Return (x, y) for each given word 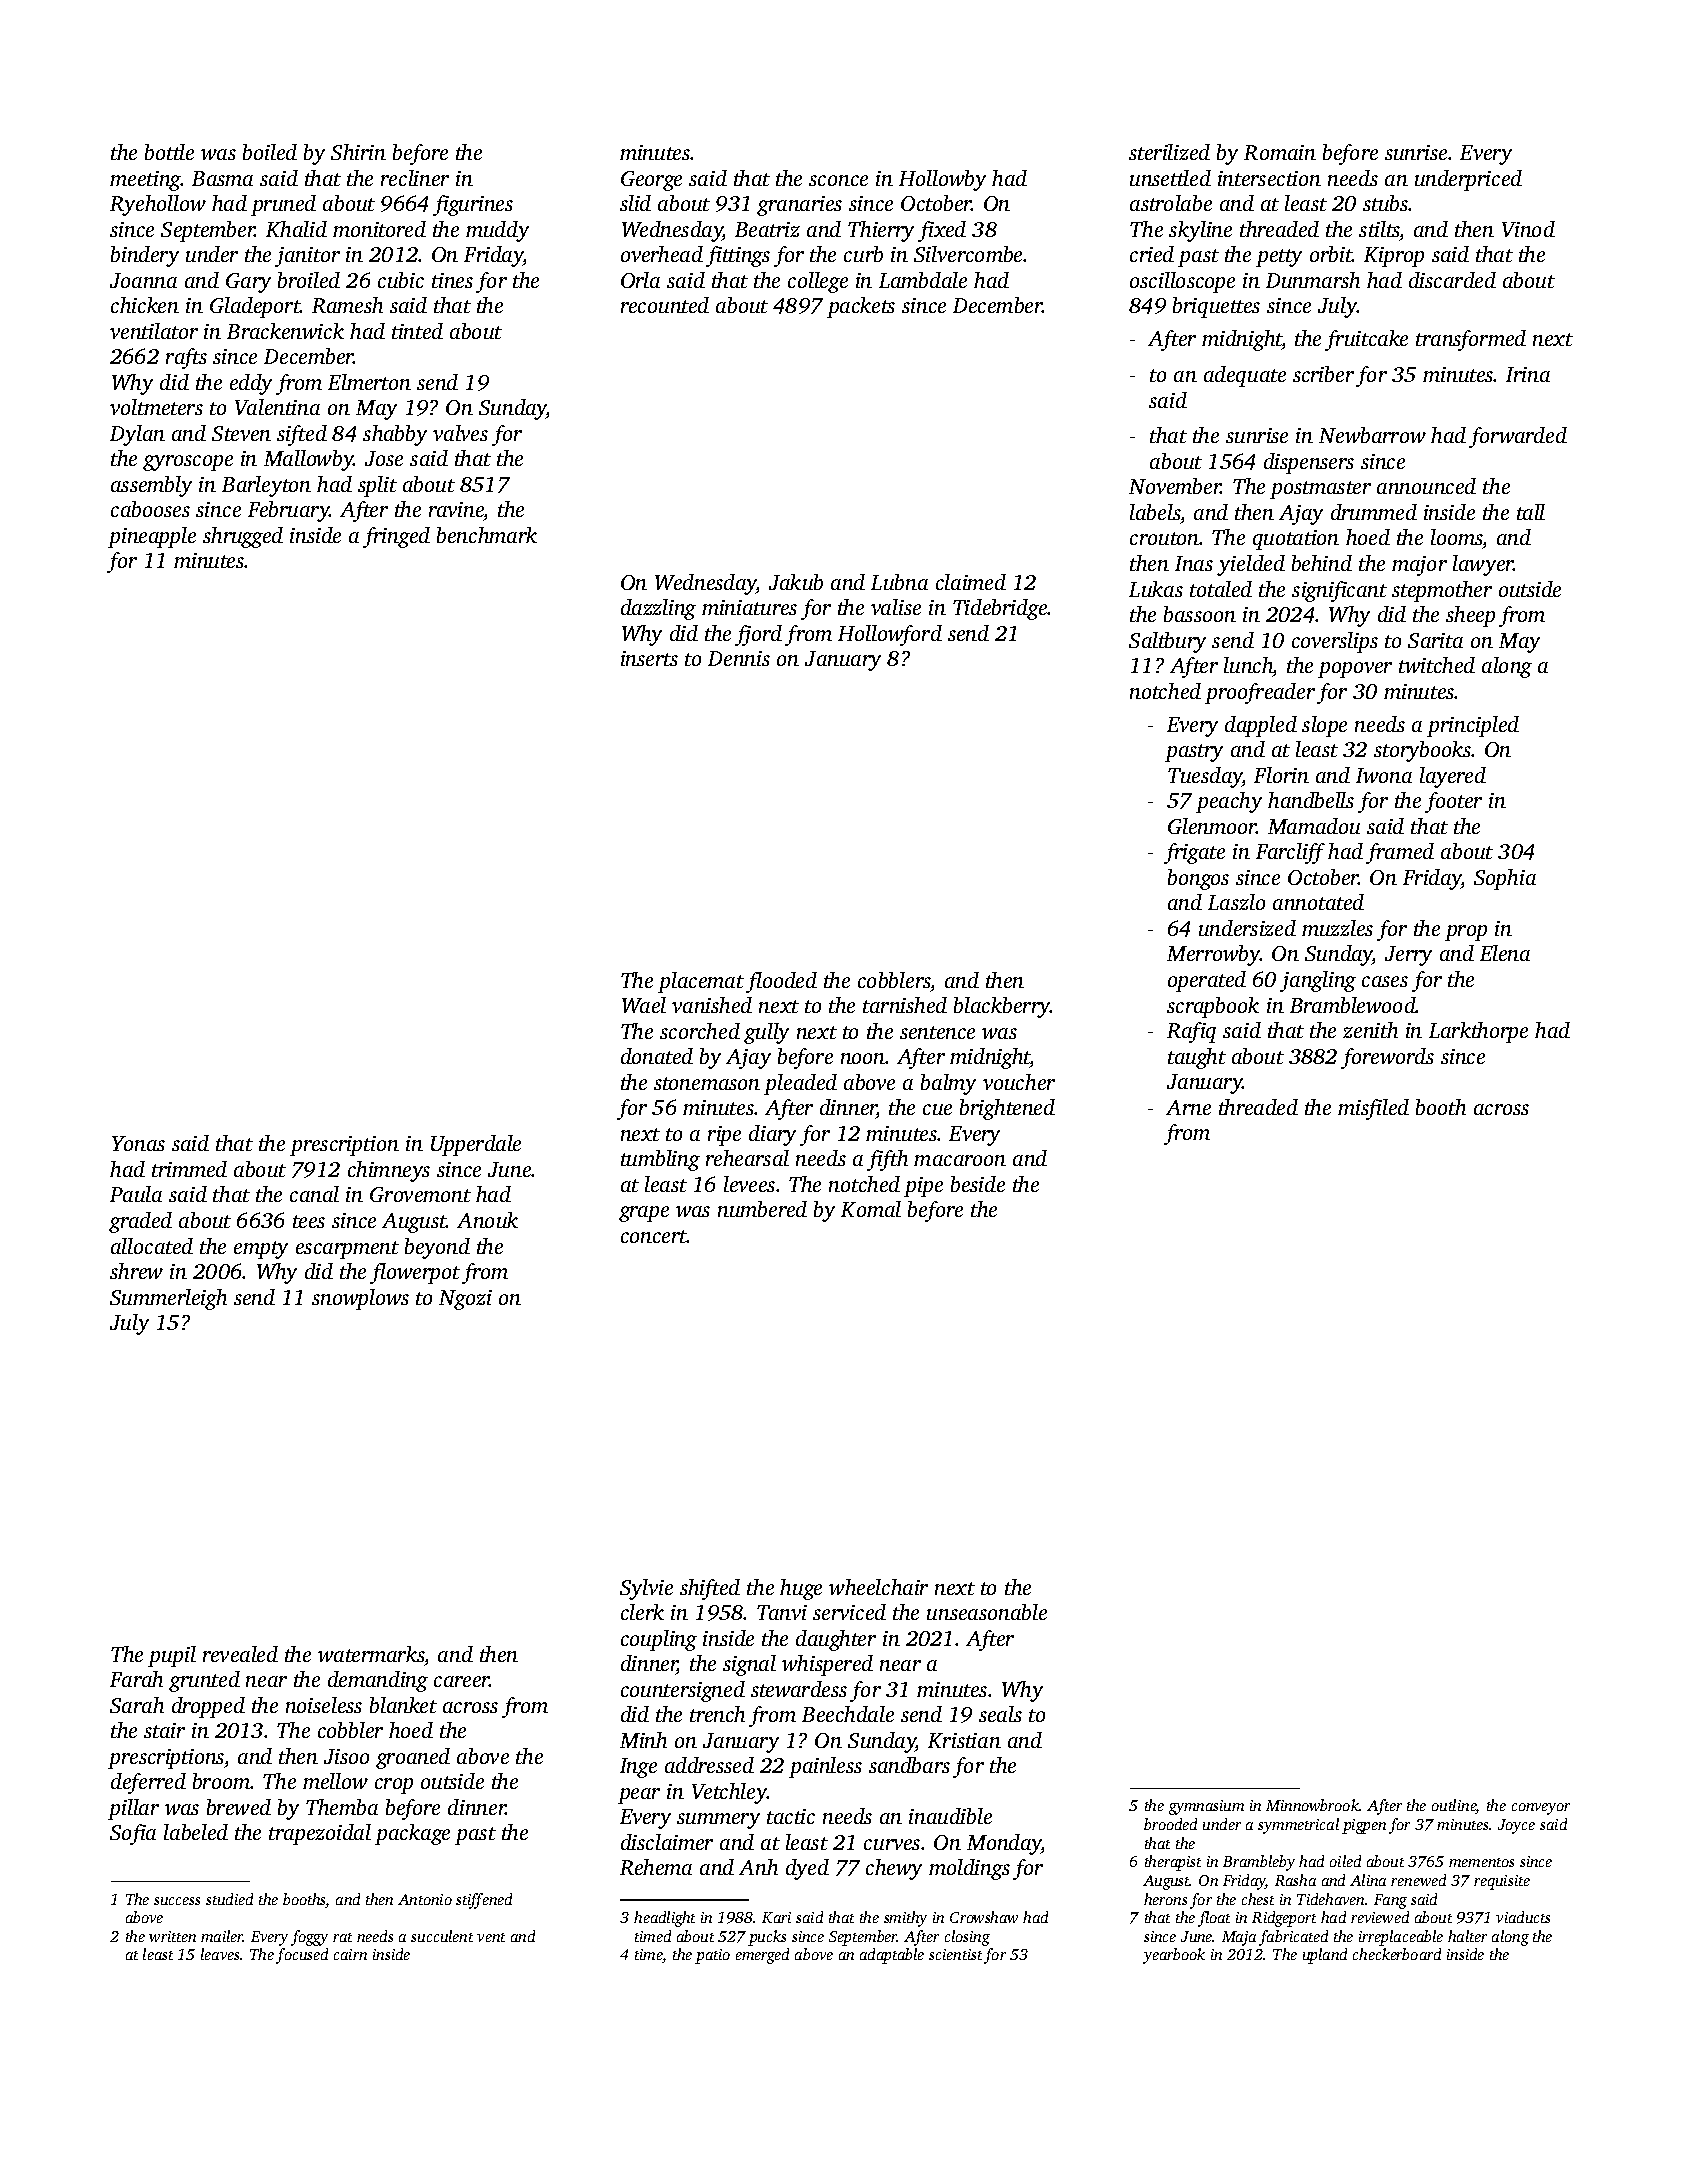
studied (229, 1899)
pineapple (152, 537)
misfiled (1373, 1109)
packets (861, 307)
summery (718, 1821)
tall (1531, 512)
